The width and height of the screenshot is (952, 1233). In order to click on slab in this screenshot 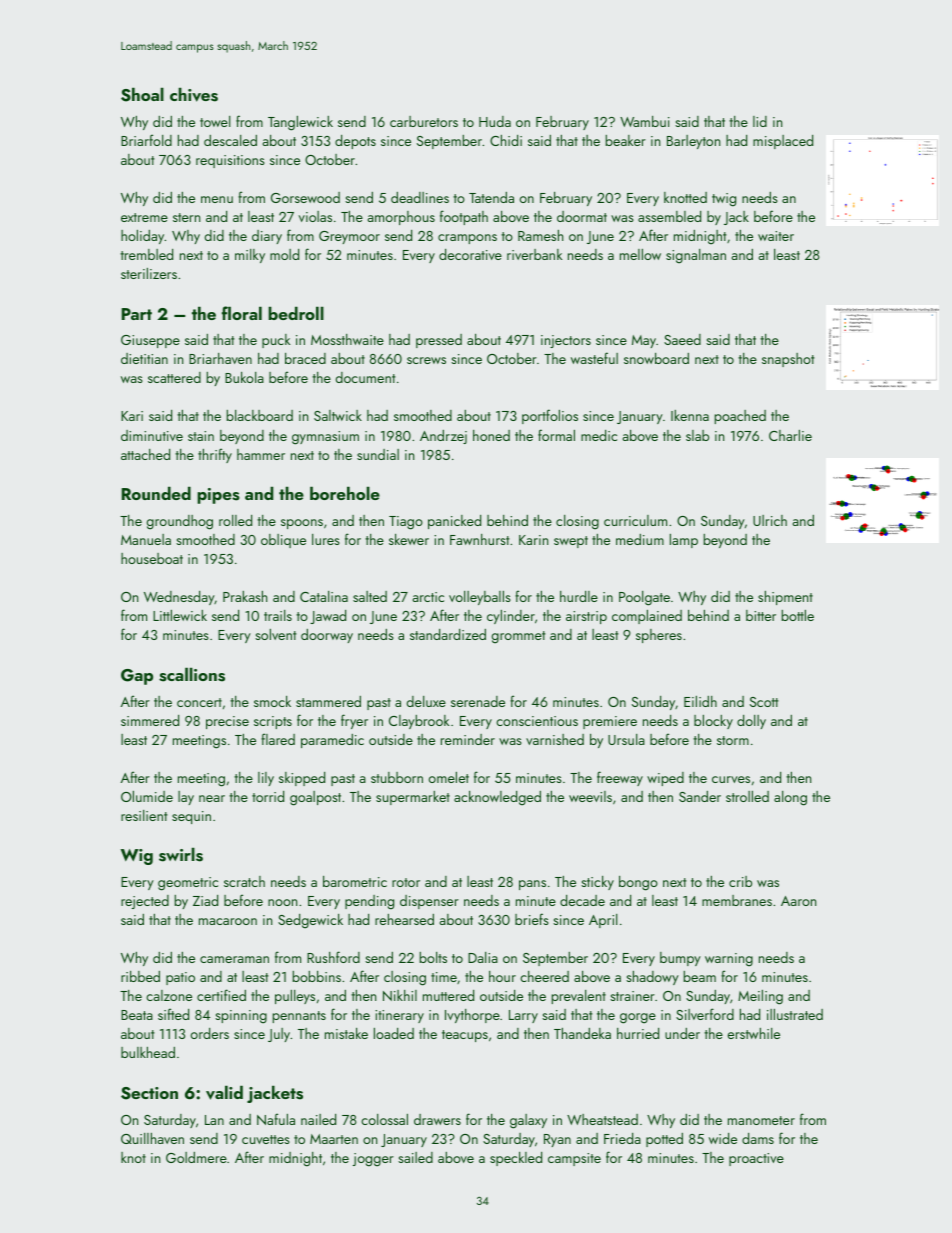, I will do `click(697, 435)`.
